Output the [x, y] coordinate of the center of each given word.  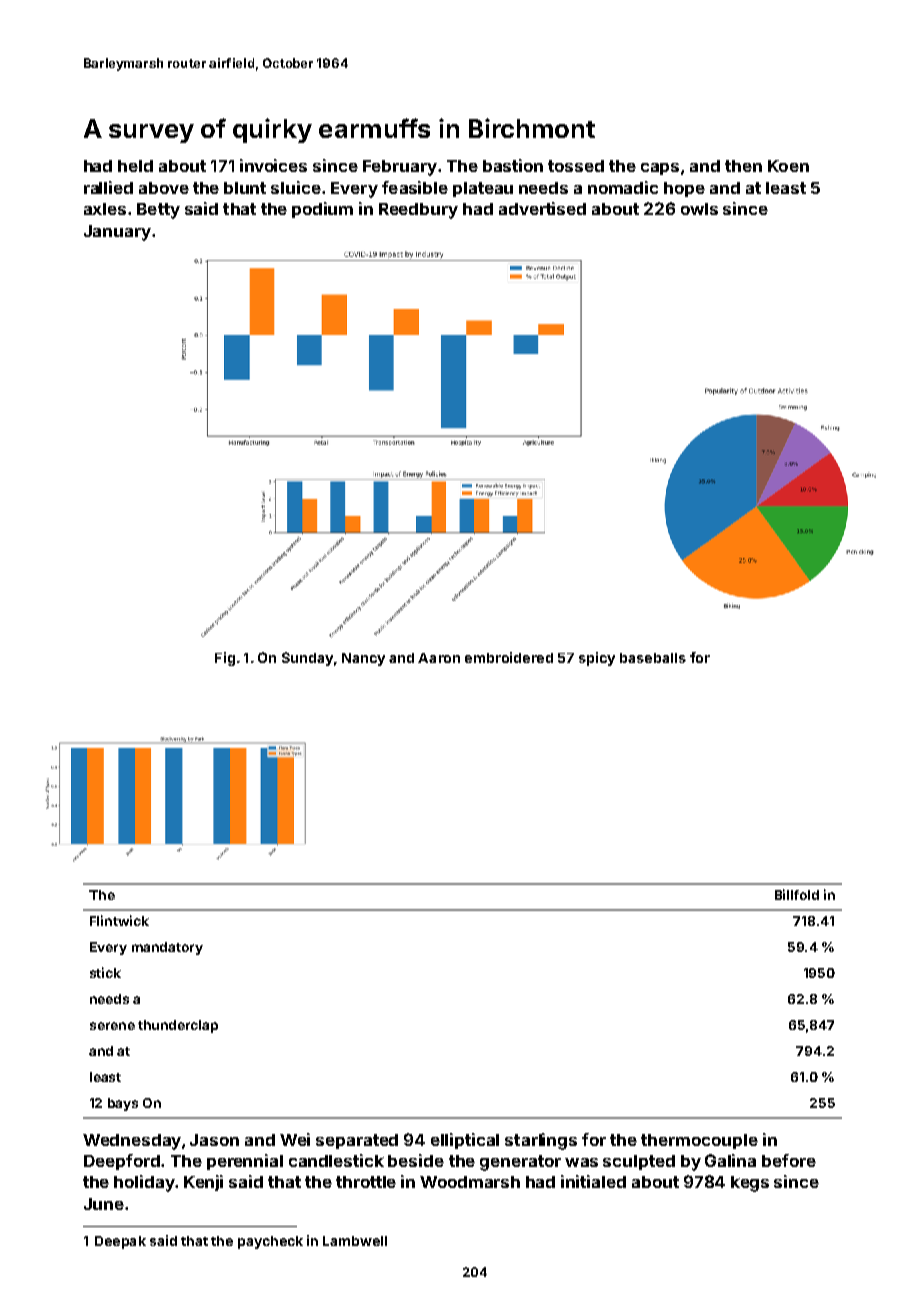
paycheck [270, 1242]
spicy [597, 659]
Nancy [363, 659]
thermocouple [699, 1141]
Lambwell [355, 1241]
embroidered [509, 657]
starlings [541, 1141]
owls [699, 209]
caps [660, 169]
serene [112, 1026]
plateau [483, 189]
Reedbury [418, 211]
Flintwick [119, 920]
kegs [750, 1184]
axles [105, 209]
